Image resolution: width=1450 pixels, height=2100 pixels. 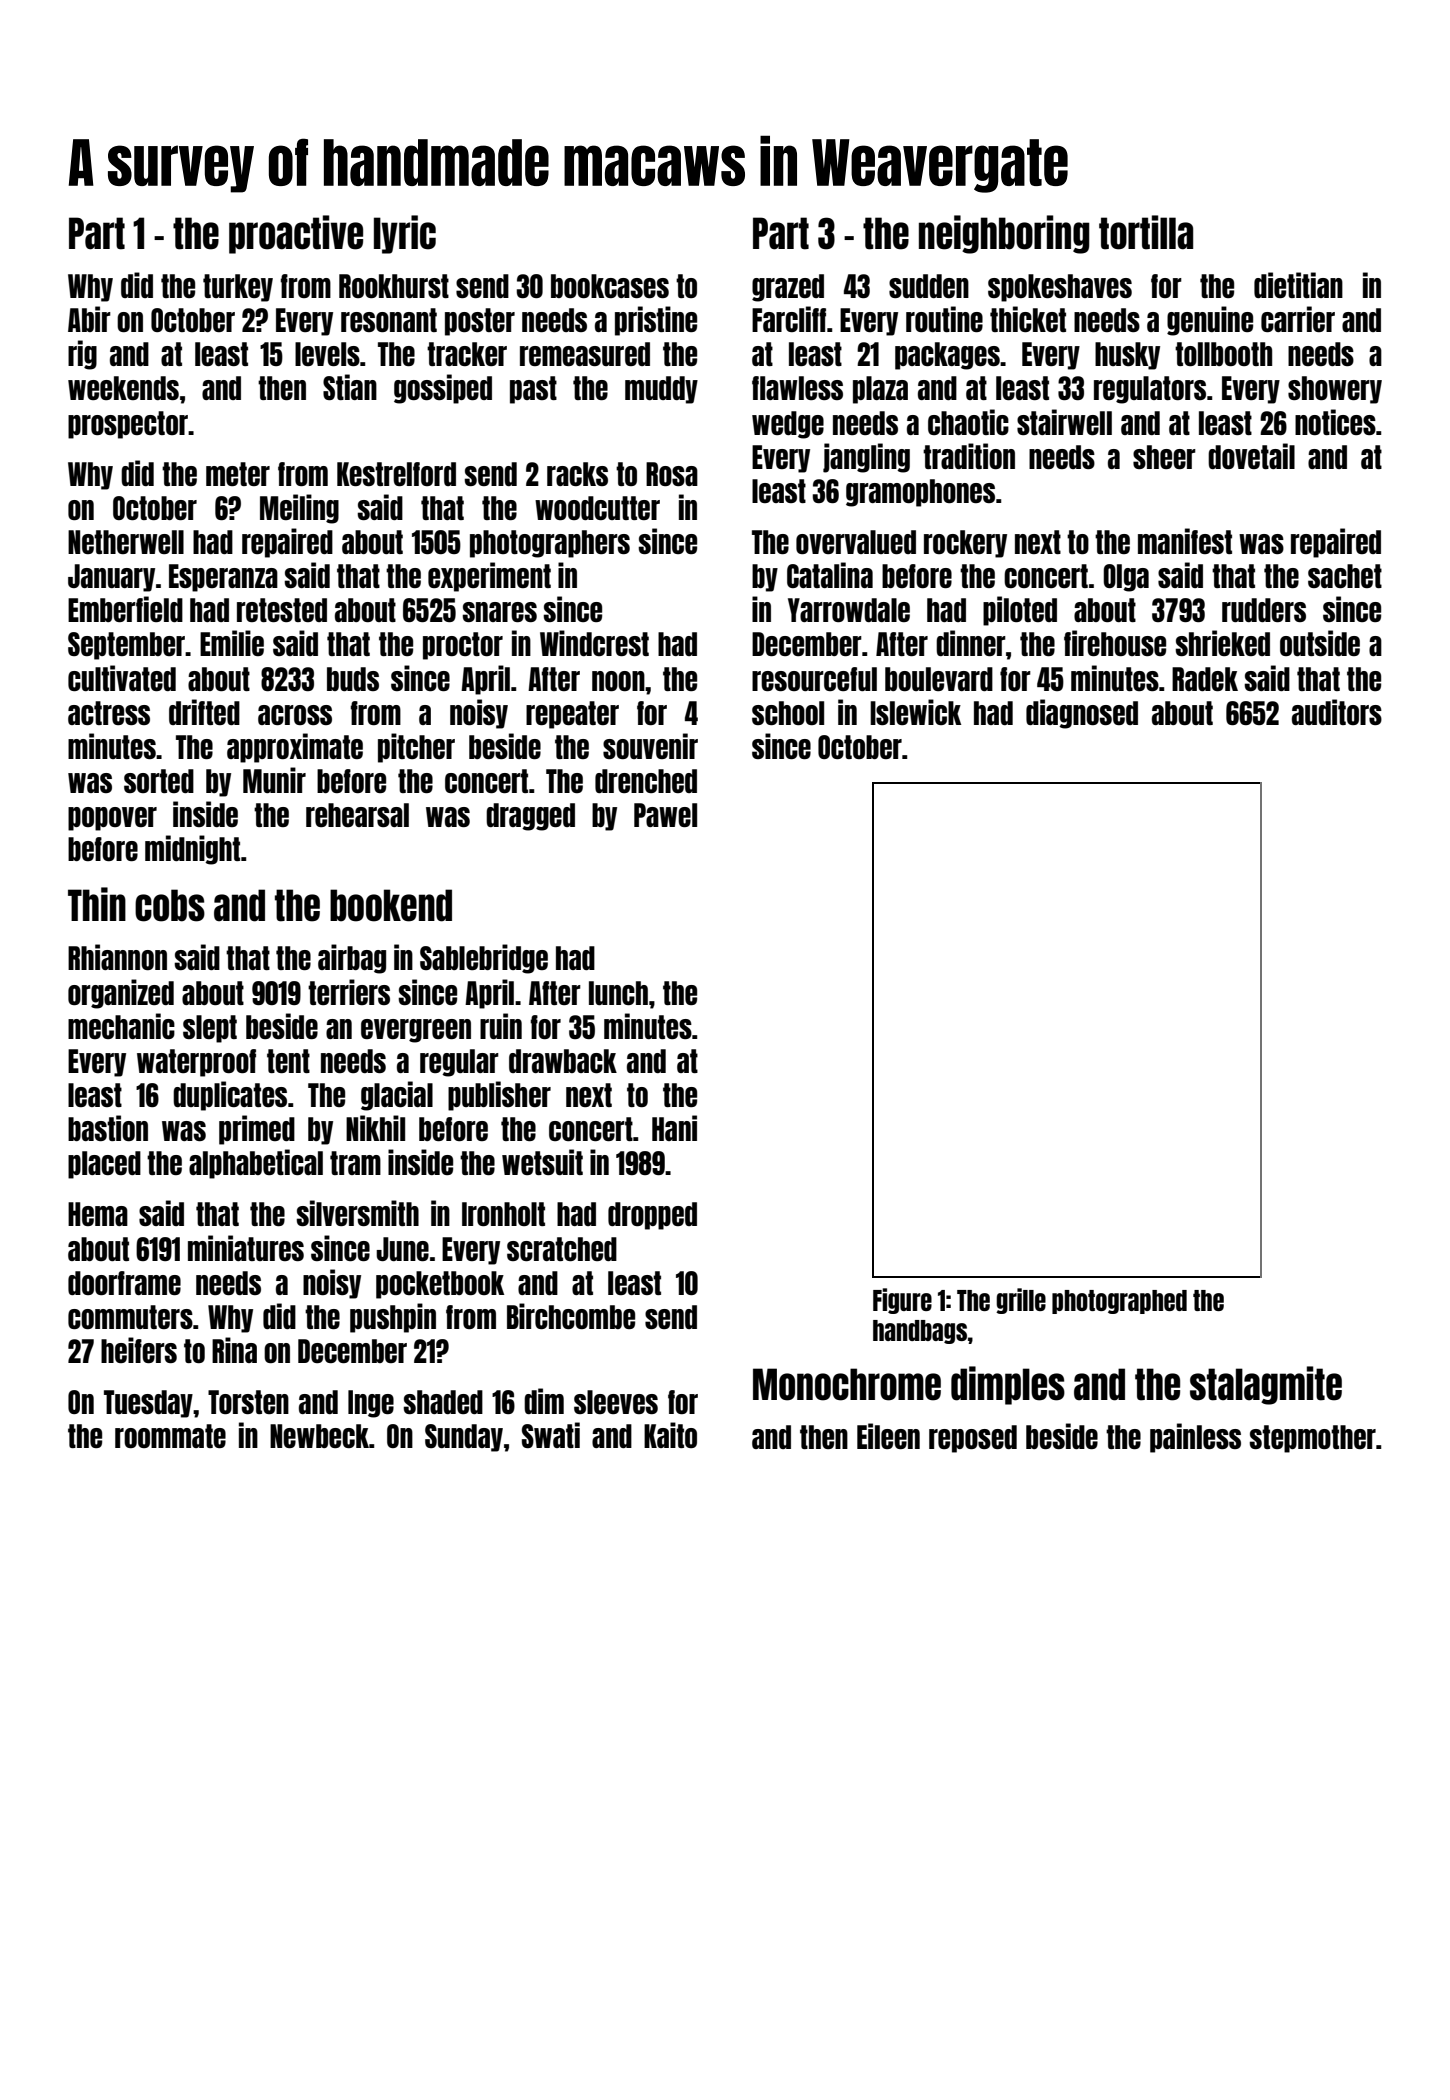 I want to click on Eileen, so click(x=888, y=1436).
